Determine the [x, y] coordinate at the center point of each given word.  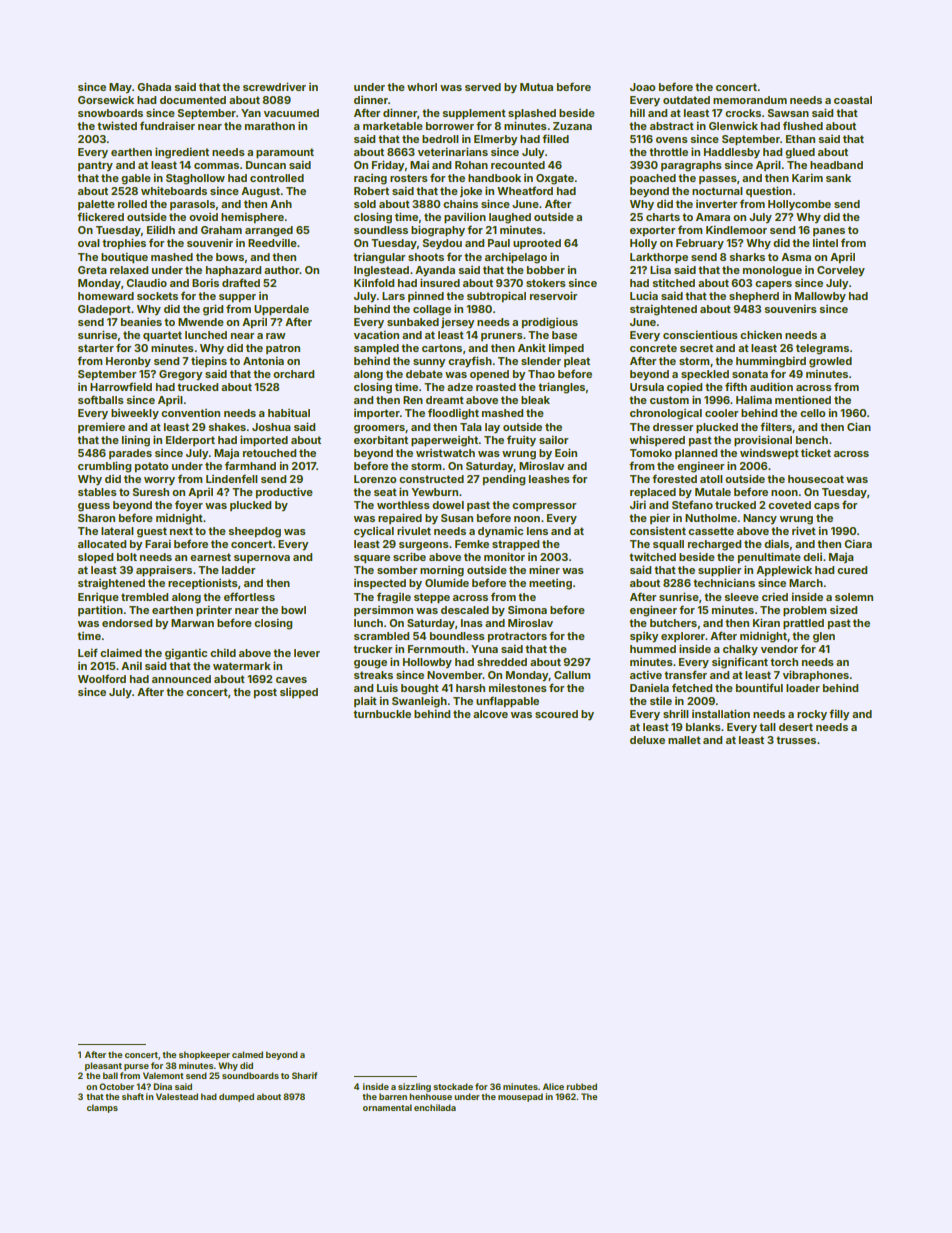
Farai [158, 543]
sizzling [414, 1087]
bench [812, 440]
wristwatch [445, 453]
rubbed [581, 1086]
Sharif [304, 1075]
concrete [653, 348]
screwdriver [274, 86]
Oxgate [555, 179]
